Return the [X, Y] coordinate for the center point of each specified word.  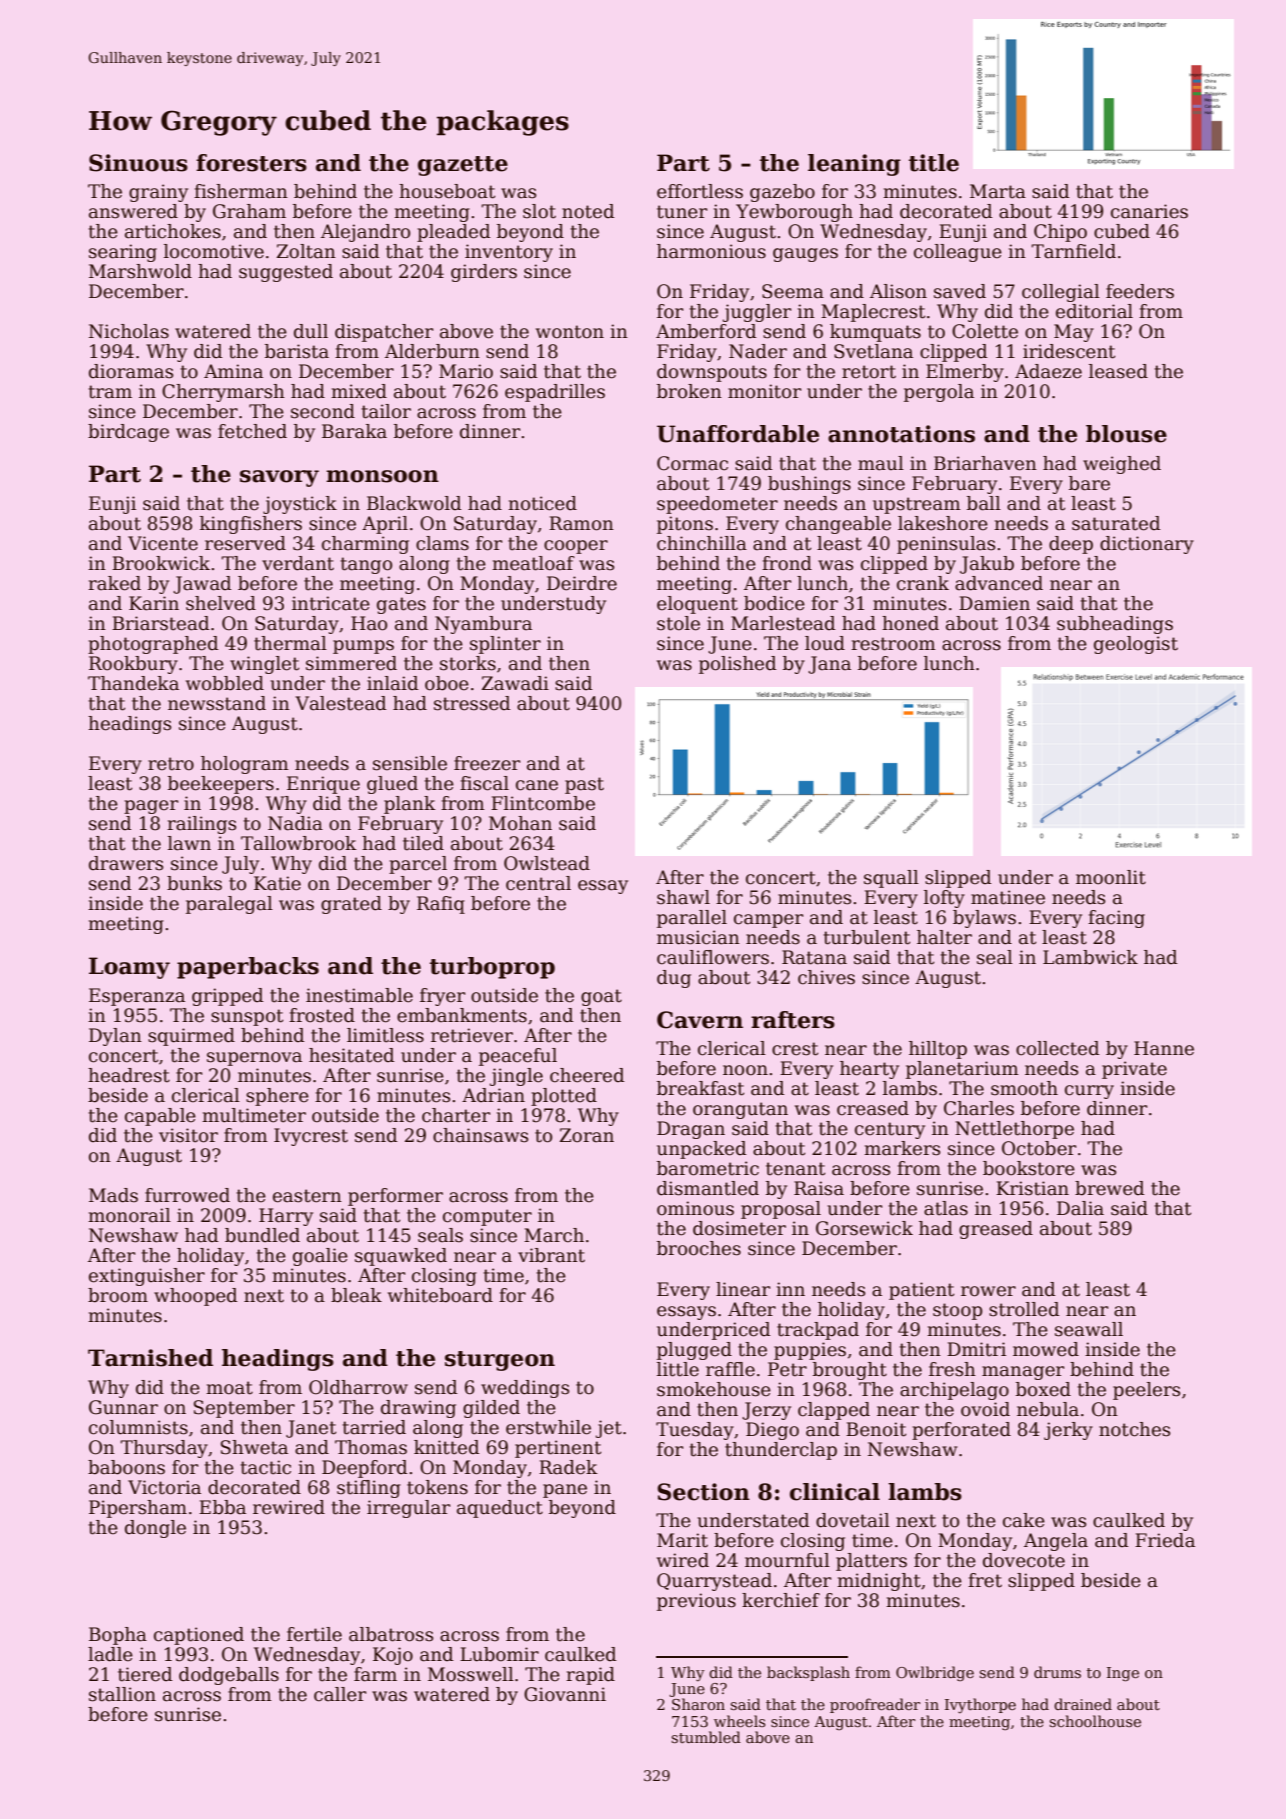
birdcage [128, 433]
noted [588, 211]
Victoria [164, 1487]
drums [1057, 1672]
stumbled [706, 1737]
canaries [1149, 211]
